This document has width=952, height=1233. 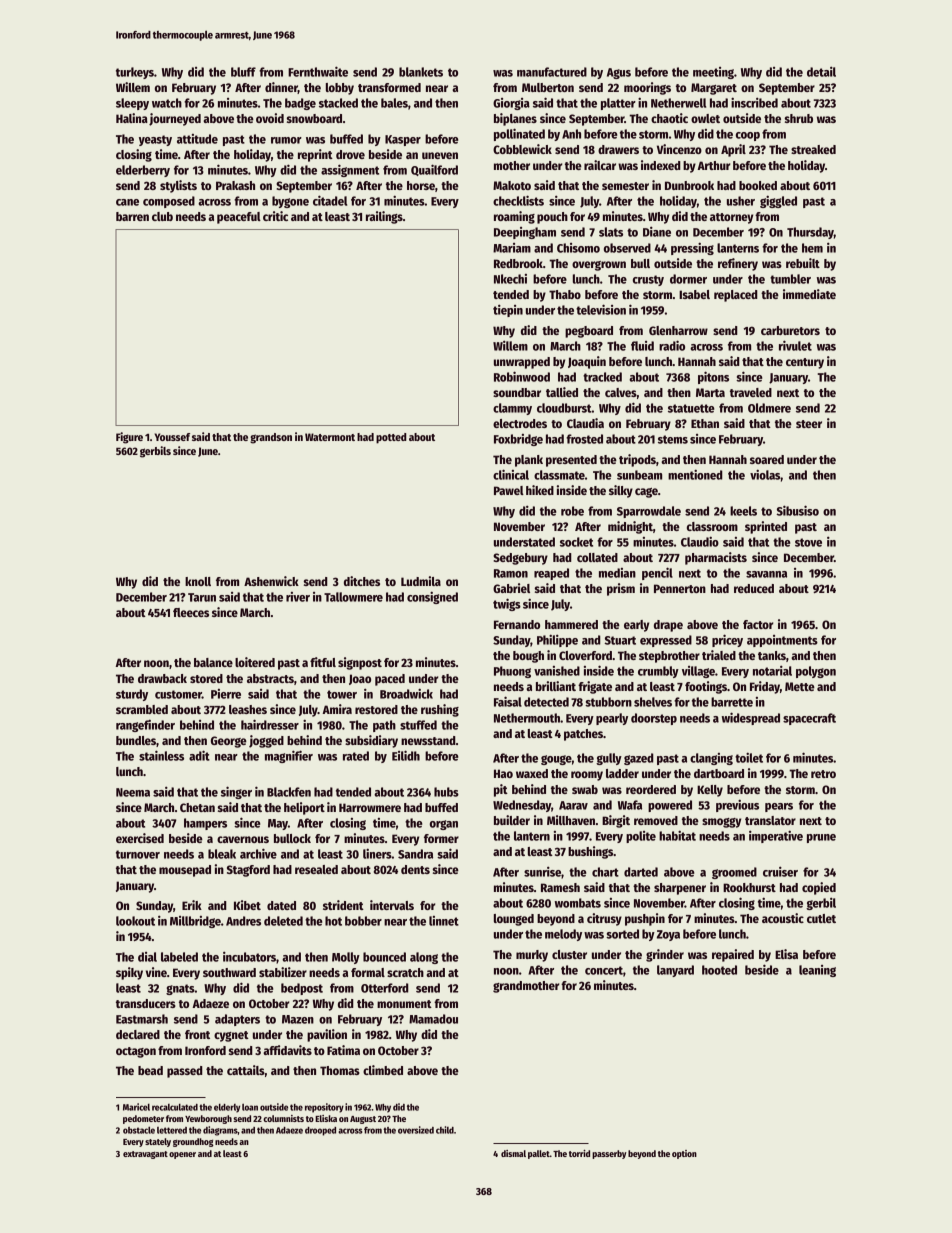 What do you see at coordinates (182, 1155) in the document?
I see `opener` at bounding box center [182, 1155].
